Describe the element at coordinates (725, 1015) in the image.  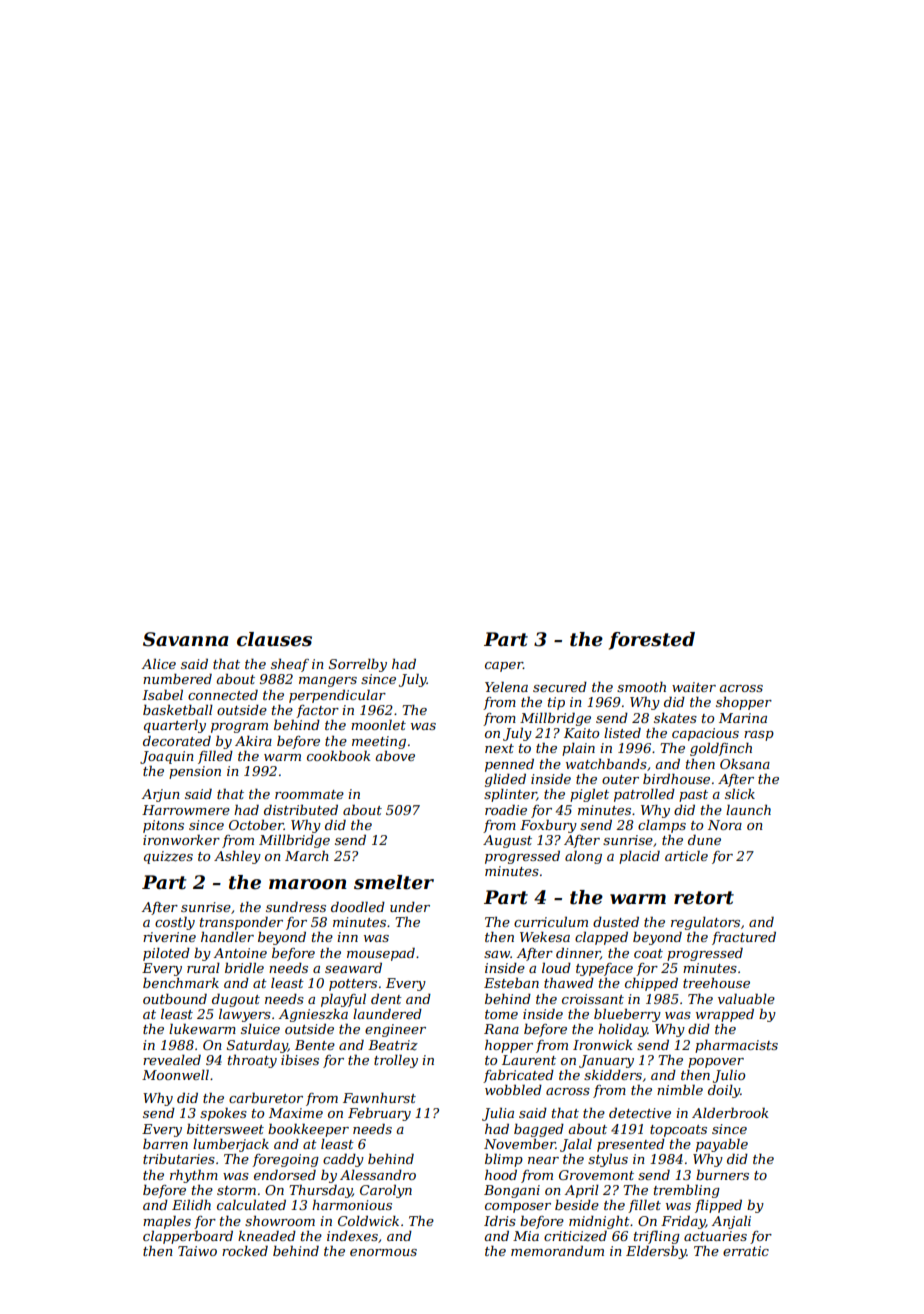
I see `wrapped` at that location.
